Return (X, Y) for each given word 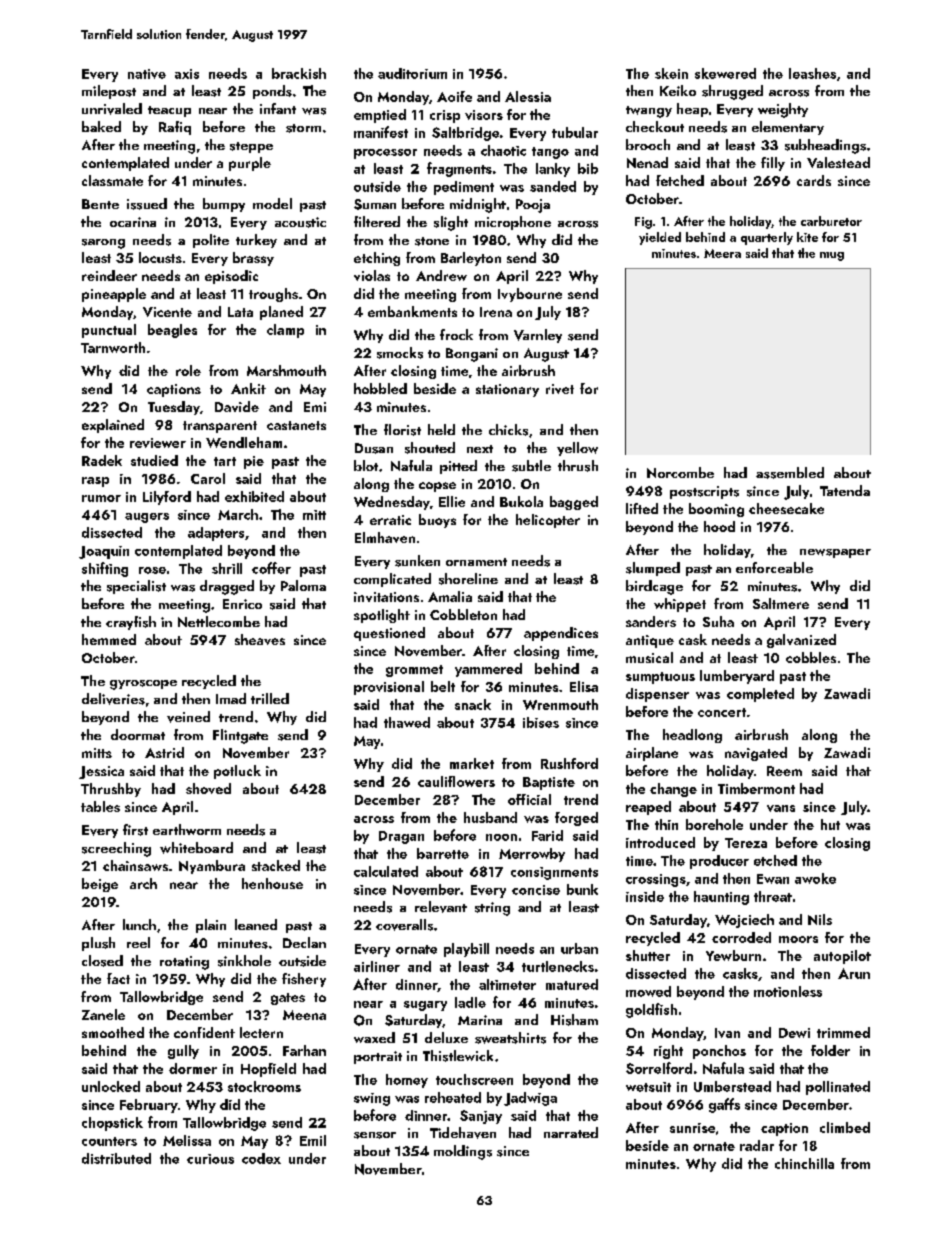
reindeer (109, 275)
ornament (476, 562)
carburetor (831, 221)
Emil (313, 1140)
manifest (381, 132)
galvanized (801, 641)
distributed (116, 1158)
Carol (208, 478)
